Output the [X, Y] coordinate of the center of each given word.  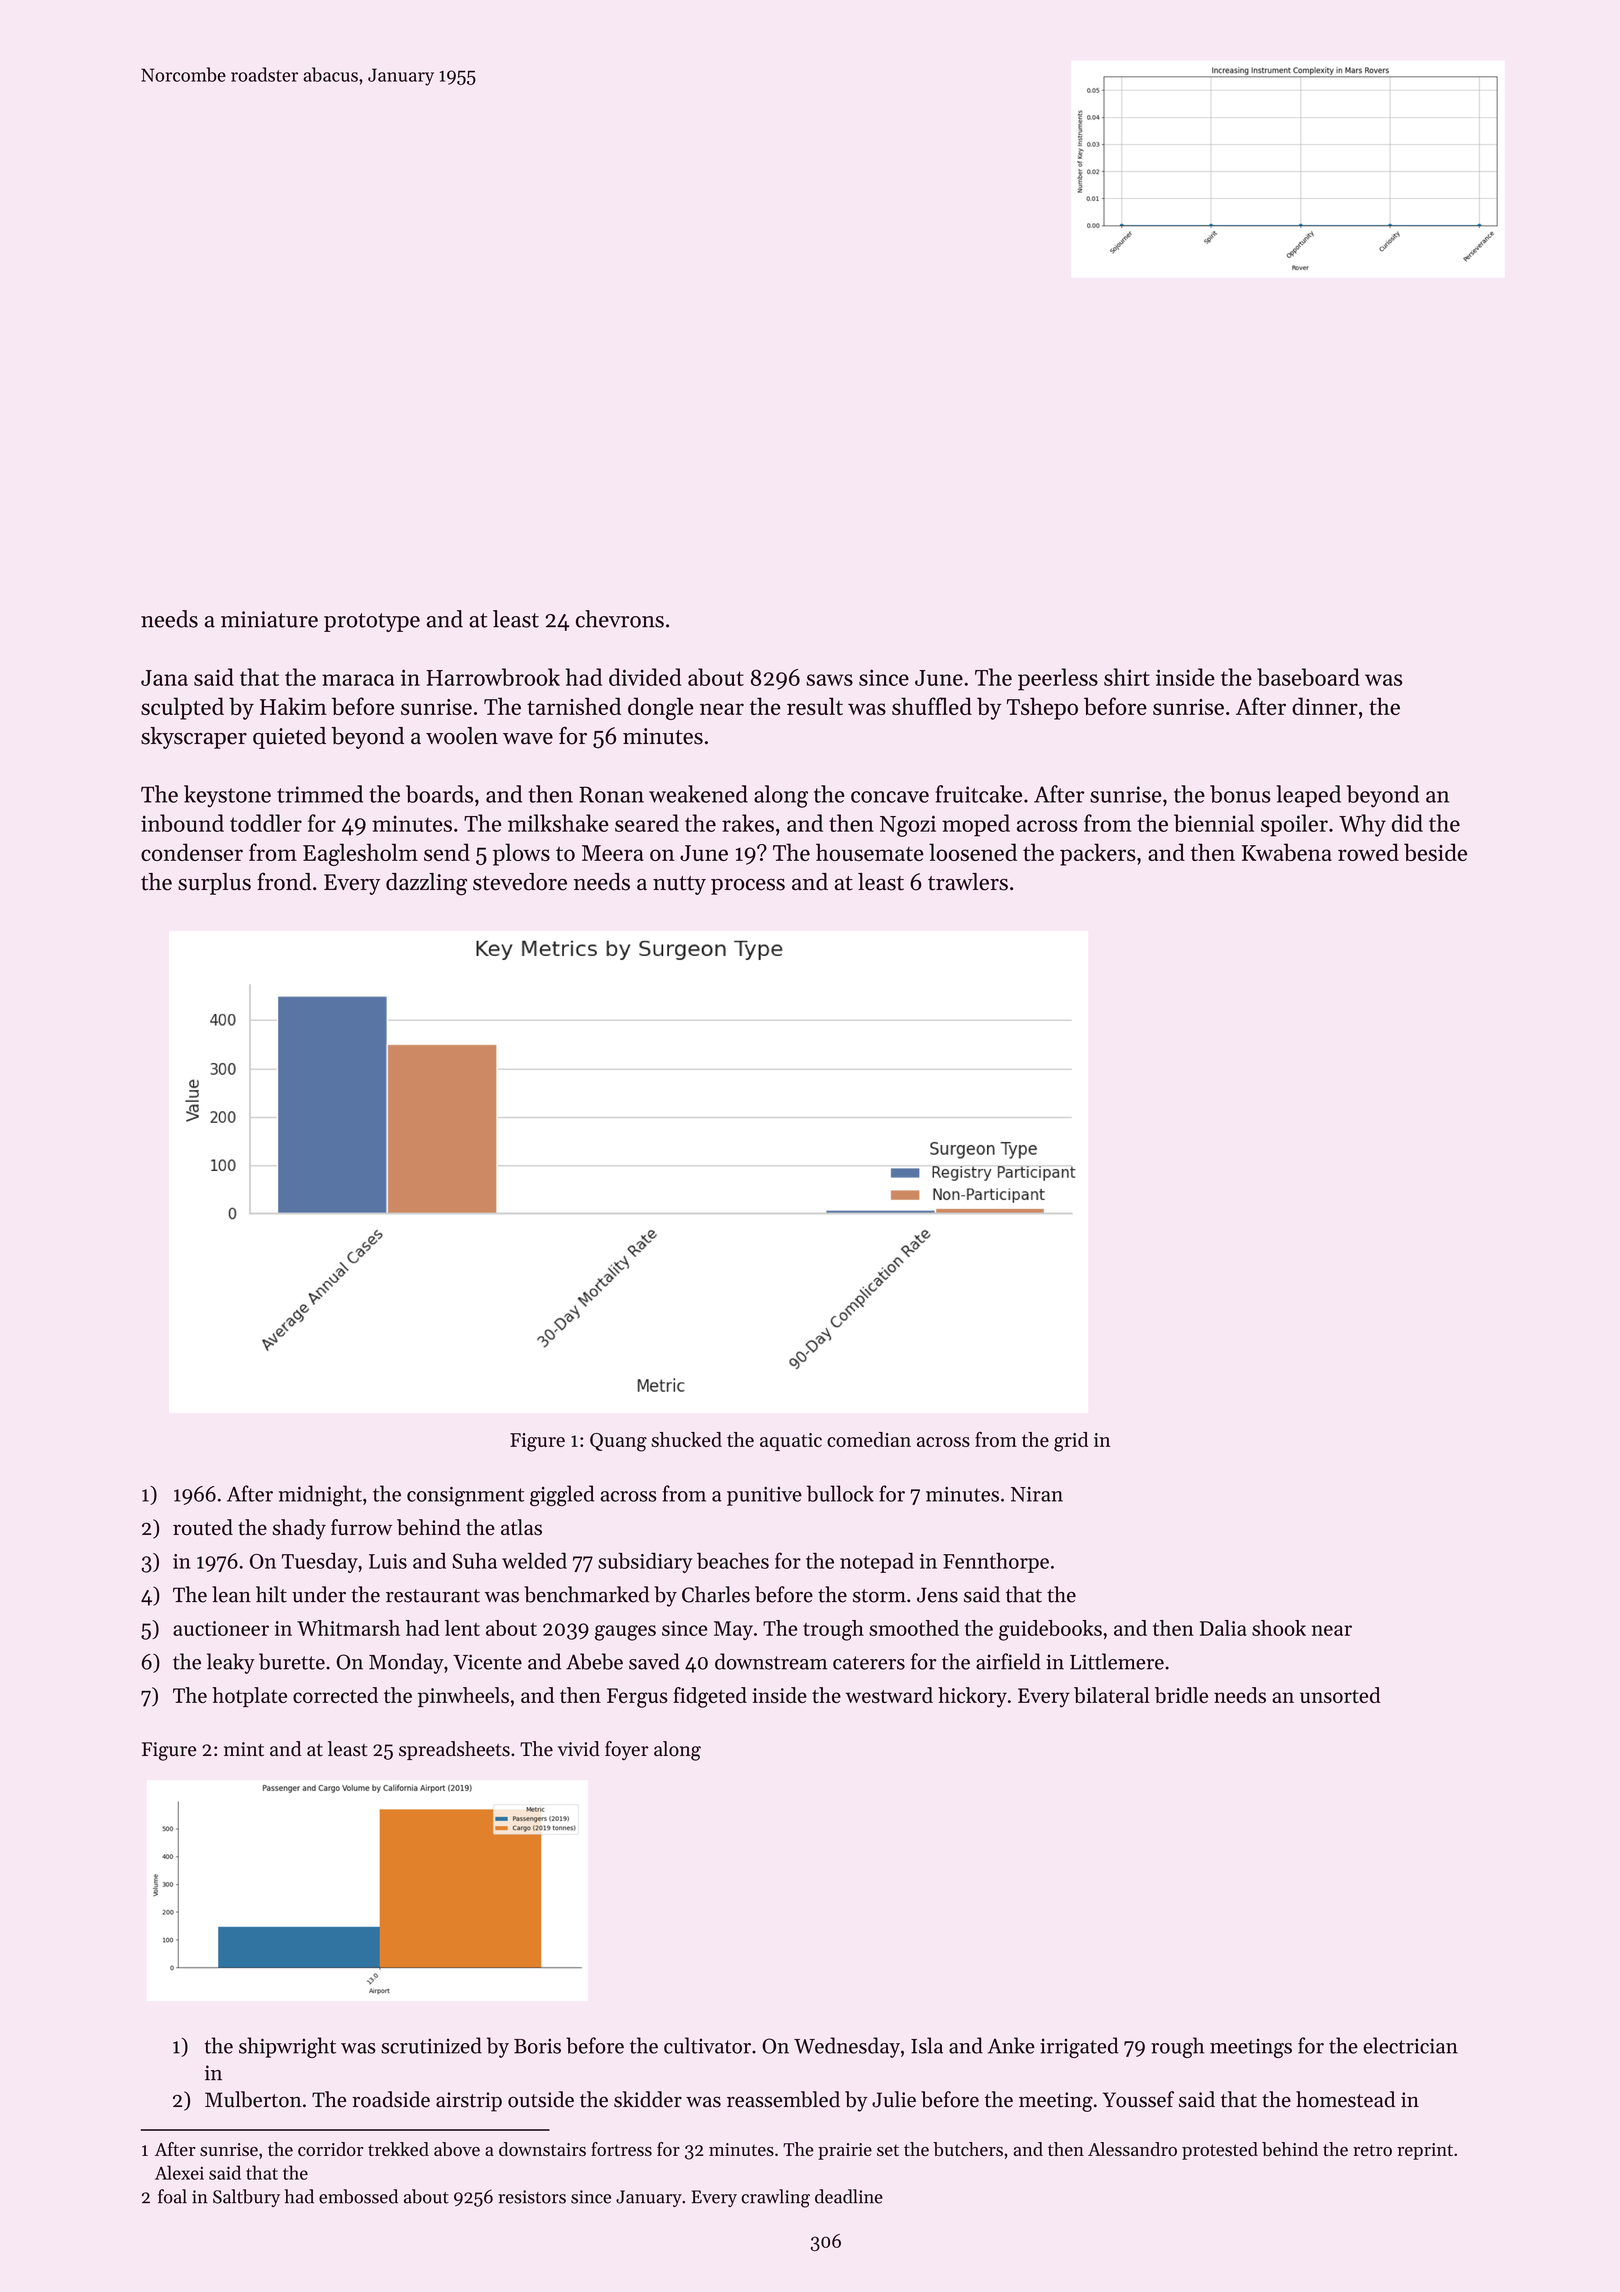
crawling [775, 2198]
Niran [1037, 1494]
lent [462, 1628]
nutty [679, 885]
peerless [1058, 679]
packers [1098, 854]
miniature [269, 619]
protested [1220, 2151]
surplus [214, 884]
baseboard [1308, 677]
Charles [716, 1594]
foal [172, 2196]
